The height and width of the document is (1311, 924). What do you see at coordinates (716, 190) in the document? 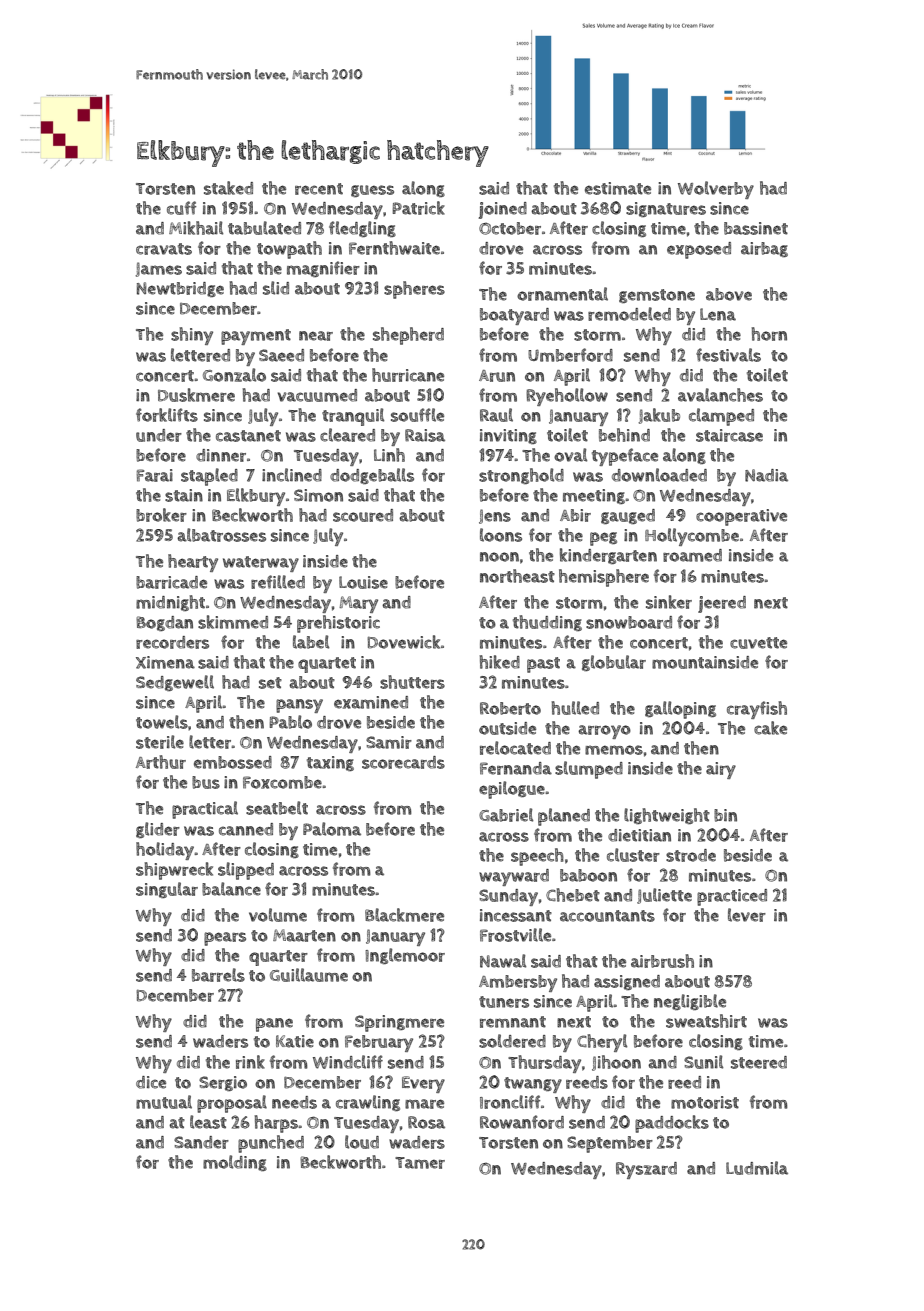
I see `Wolverby` at bounding box center [716, 190].
